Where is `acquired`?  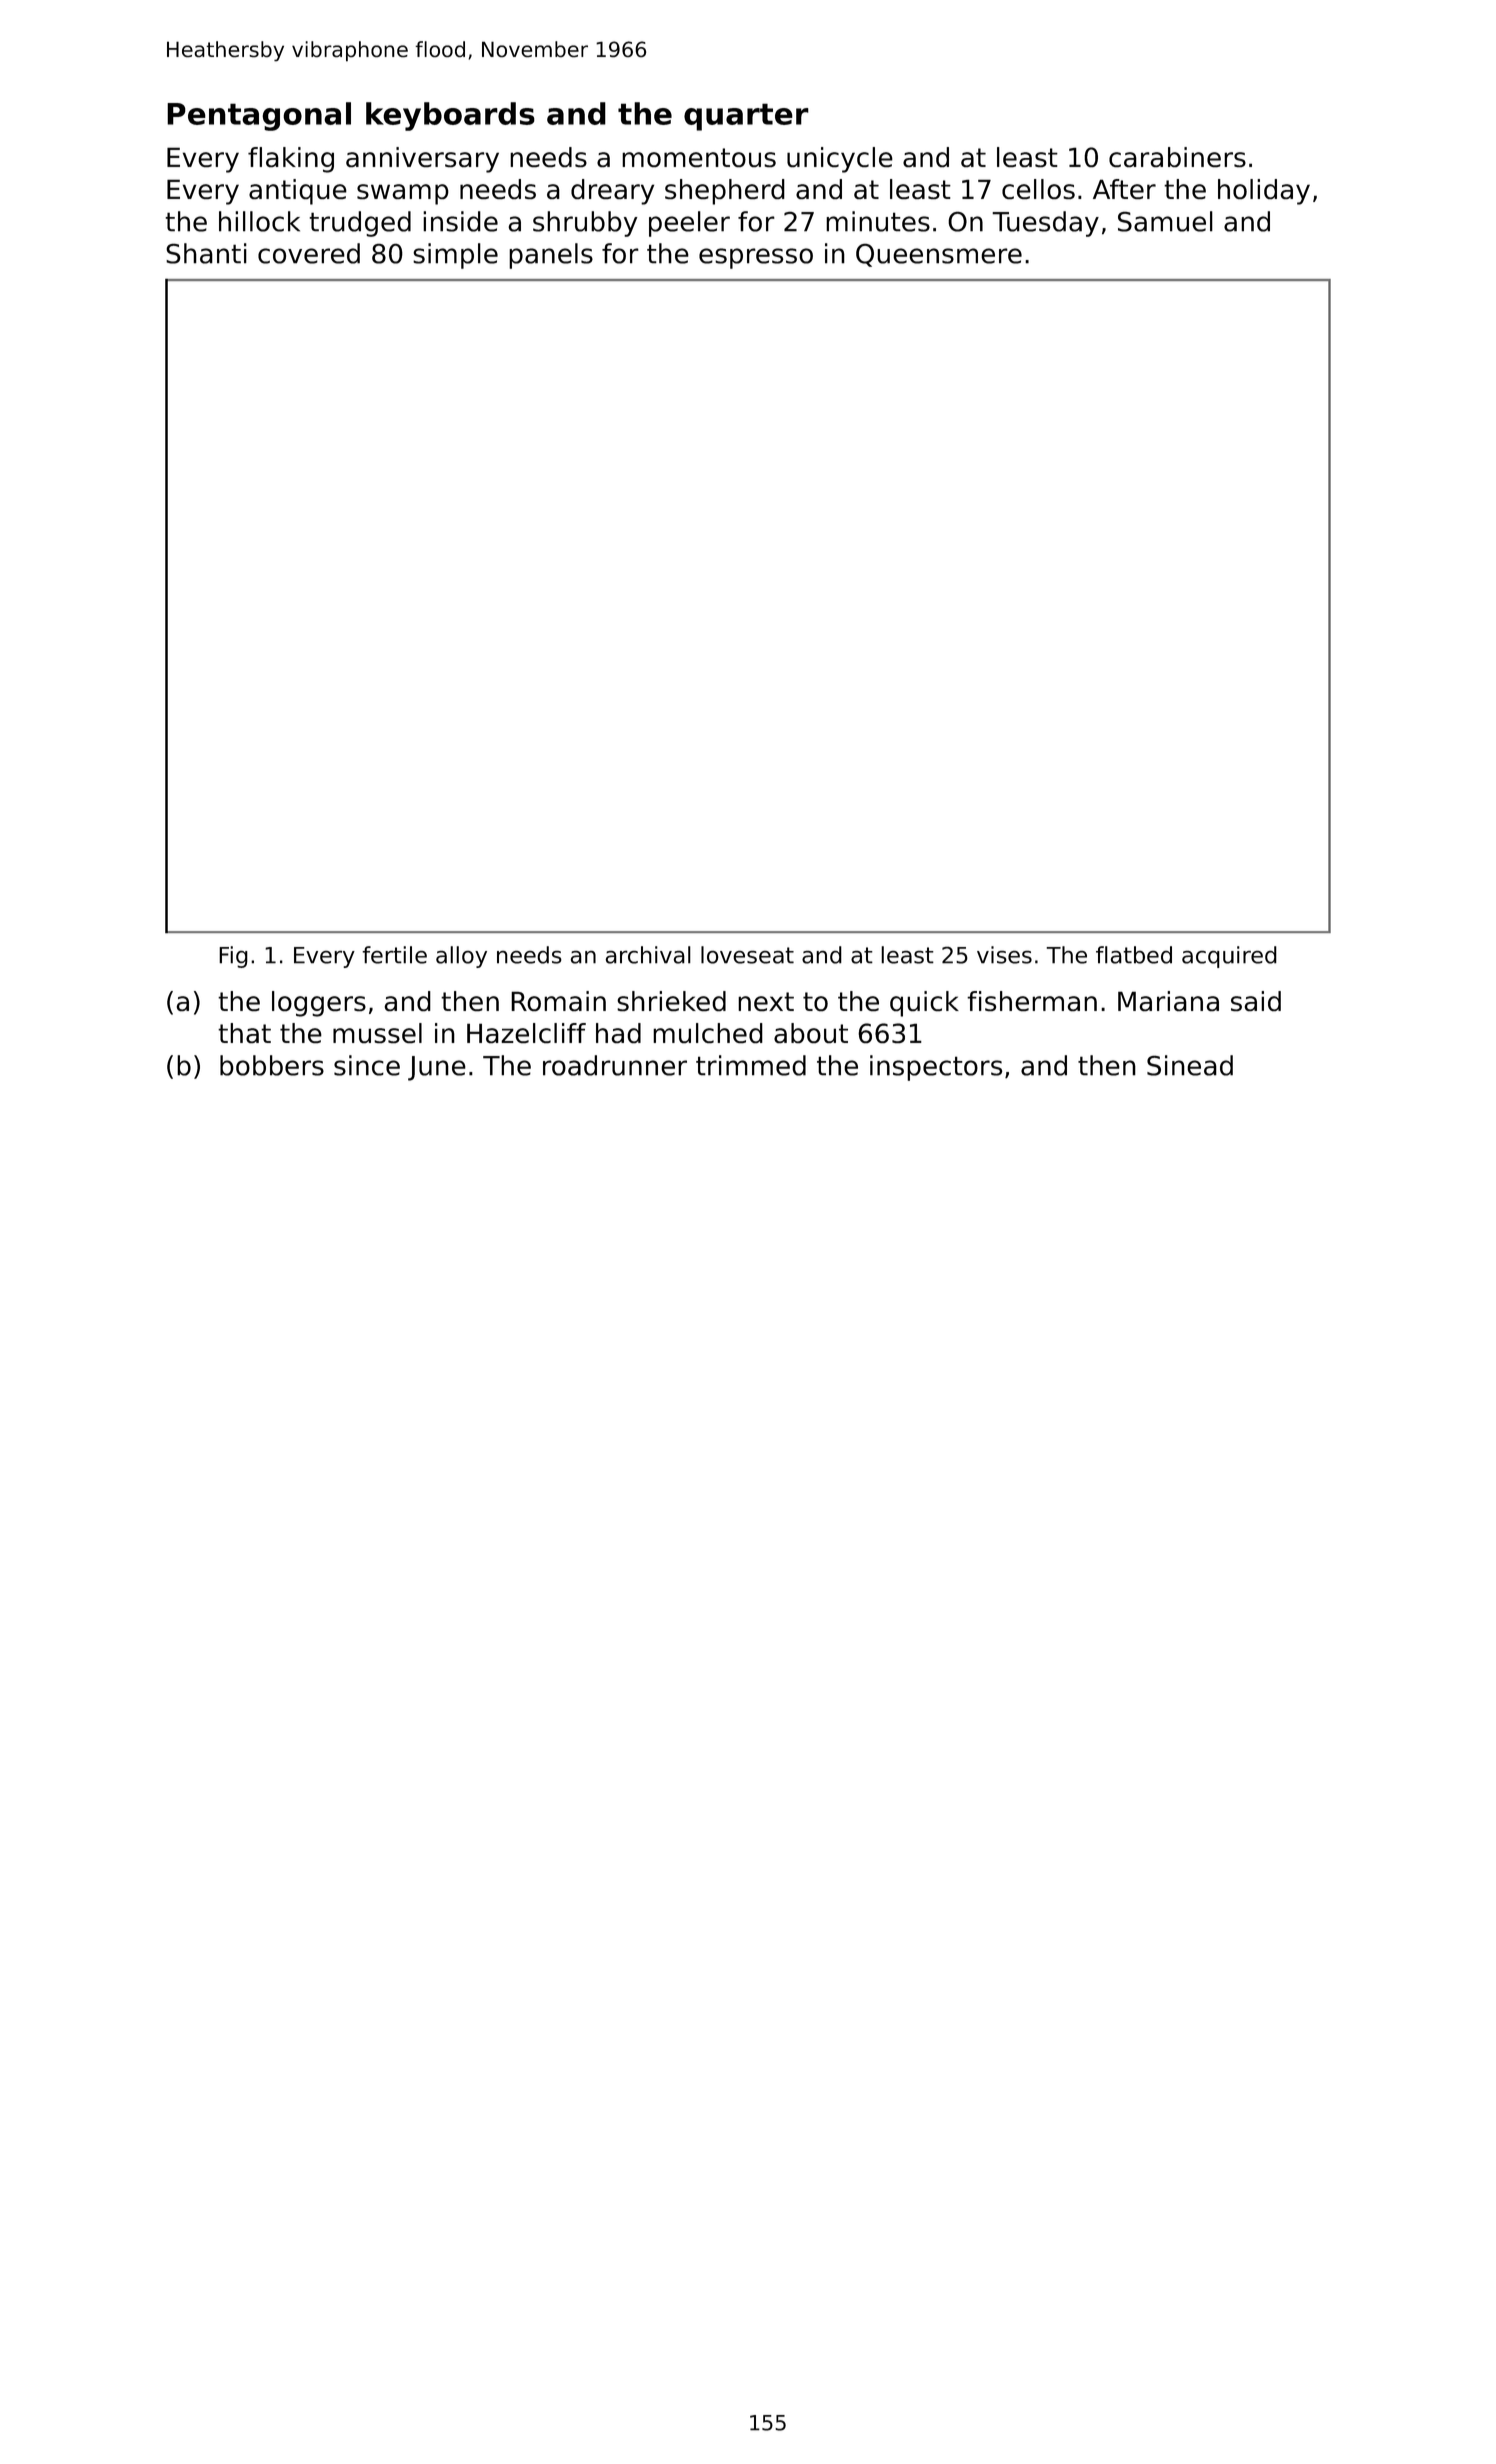
acquired is located at coordinates (1229, 957).
